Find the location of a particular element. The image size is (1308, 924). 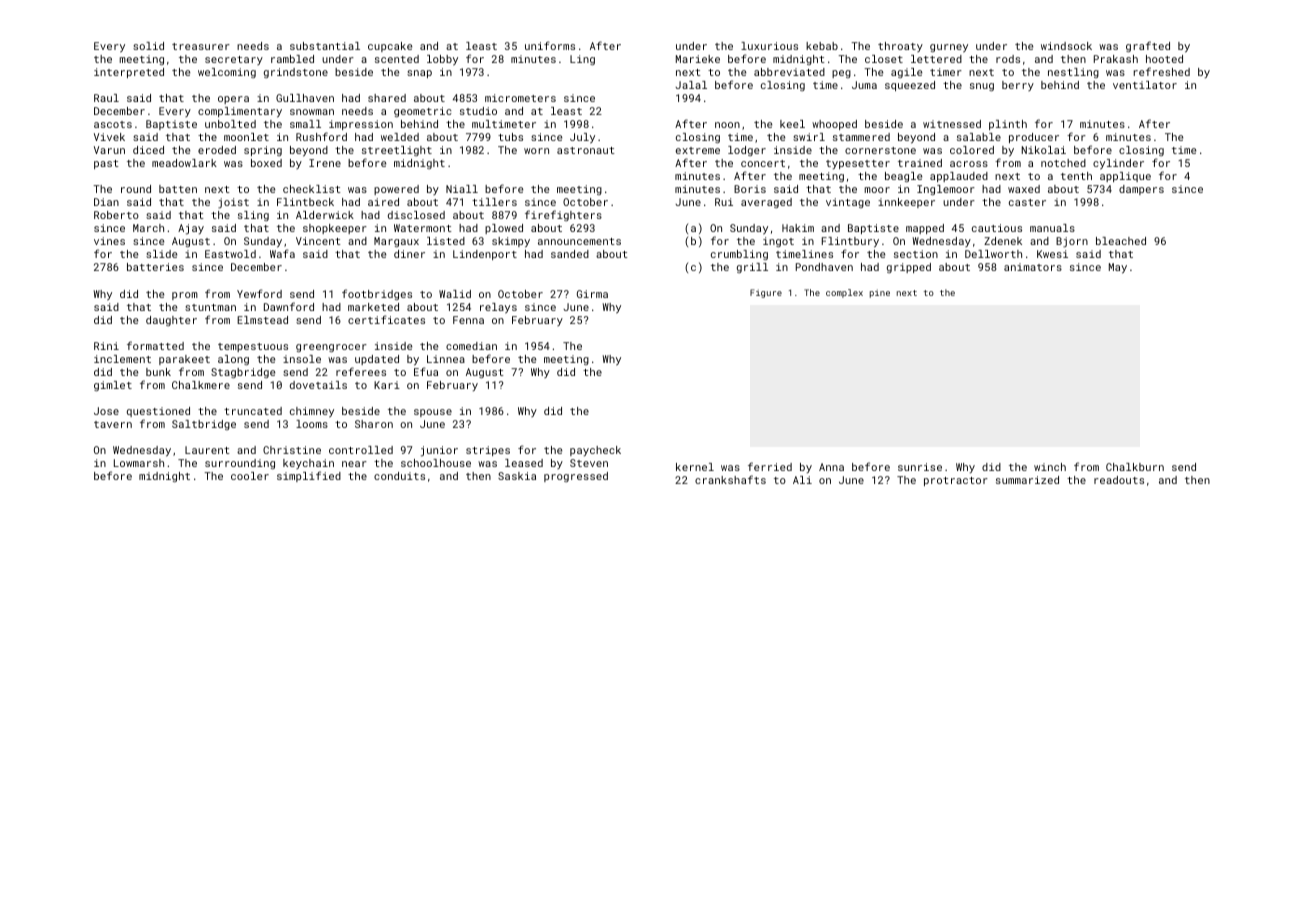

grill is located at coordinates (752, 268).
